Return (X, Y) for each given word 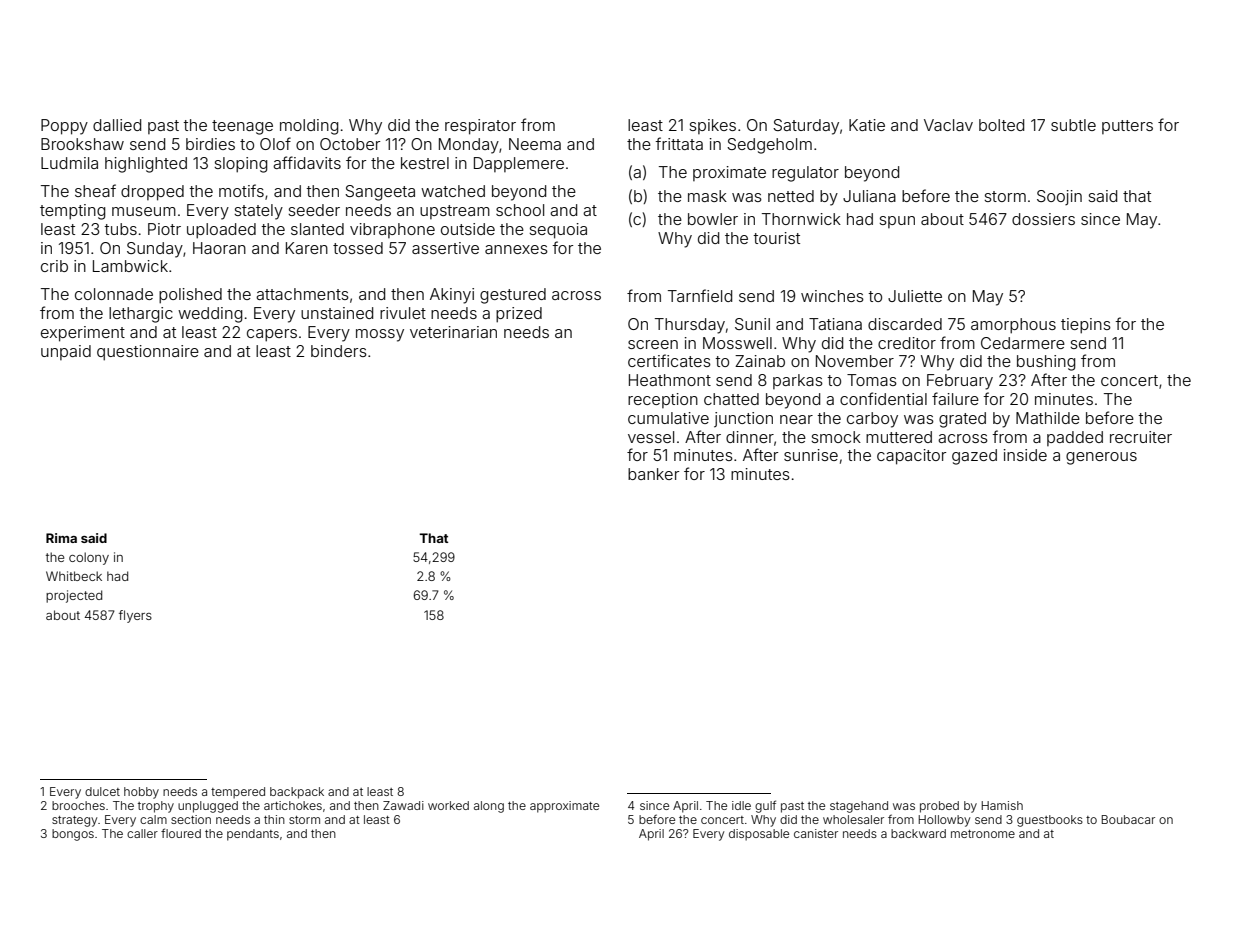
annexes (516, 249)
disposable (759, 835)
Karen (307, 248)
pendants (253, 835)
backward (918, 833)
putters (1127, 127)
